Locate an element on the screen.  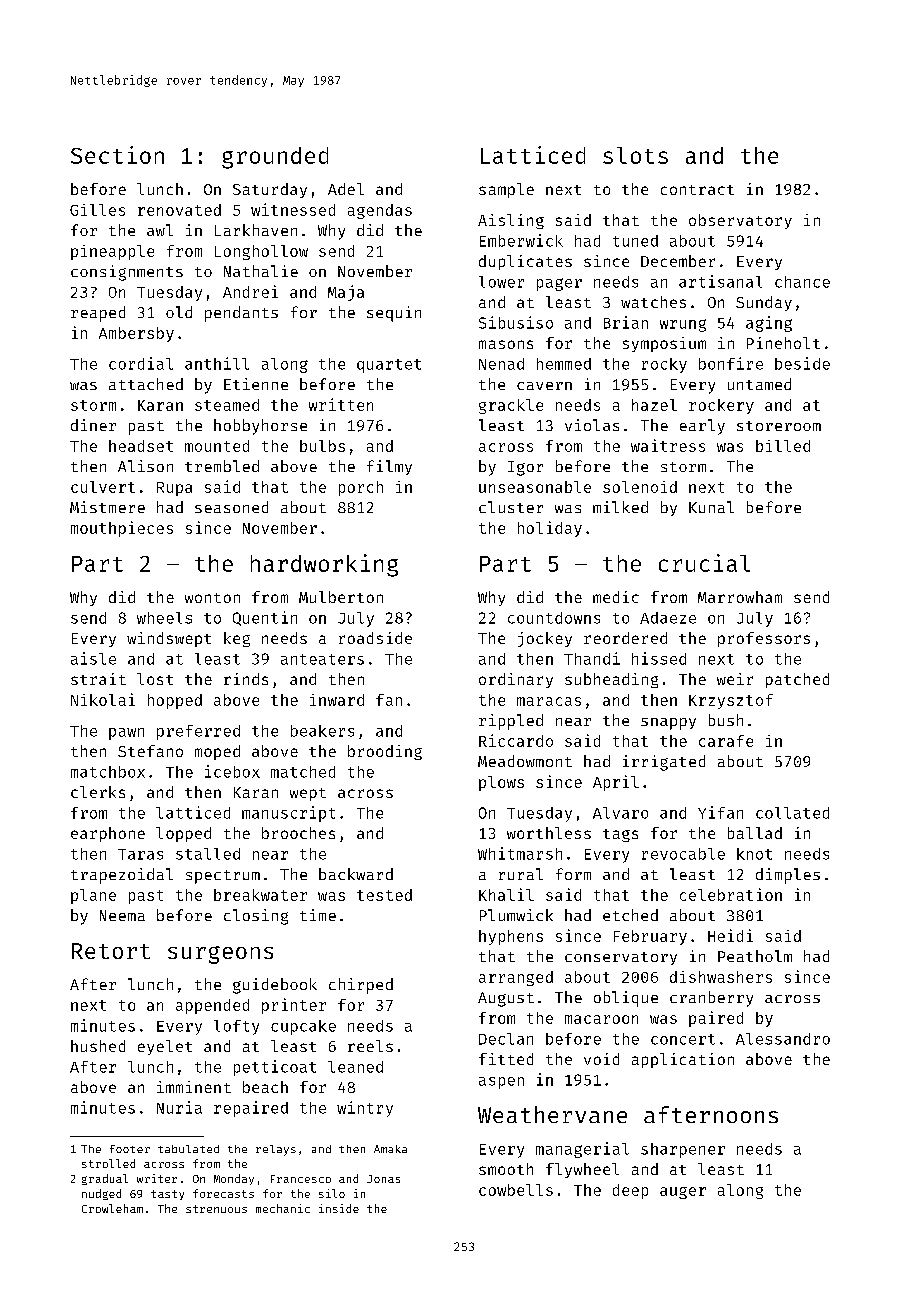
etched is located at coordinates (630, 915).
